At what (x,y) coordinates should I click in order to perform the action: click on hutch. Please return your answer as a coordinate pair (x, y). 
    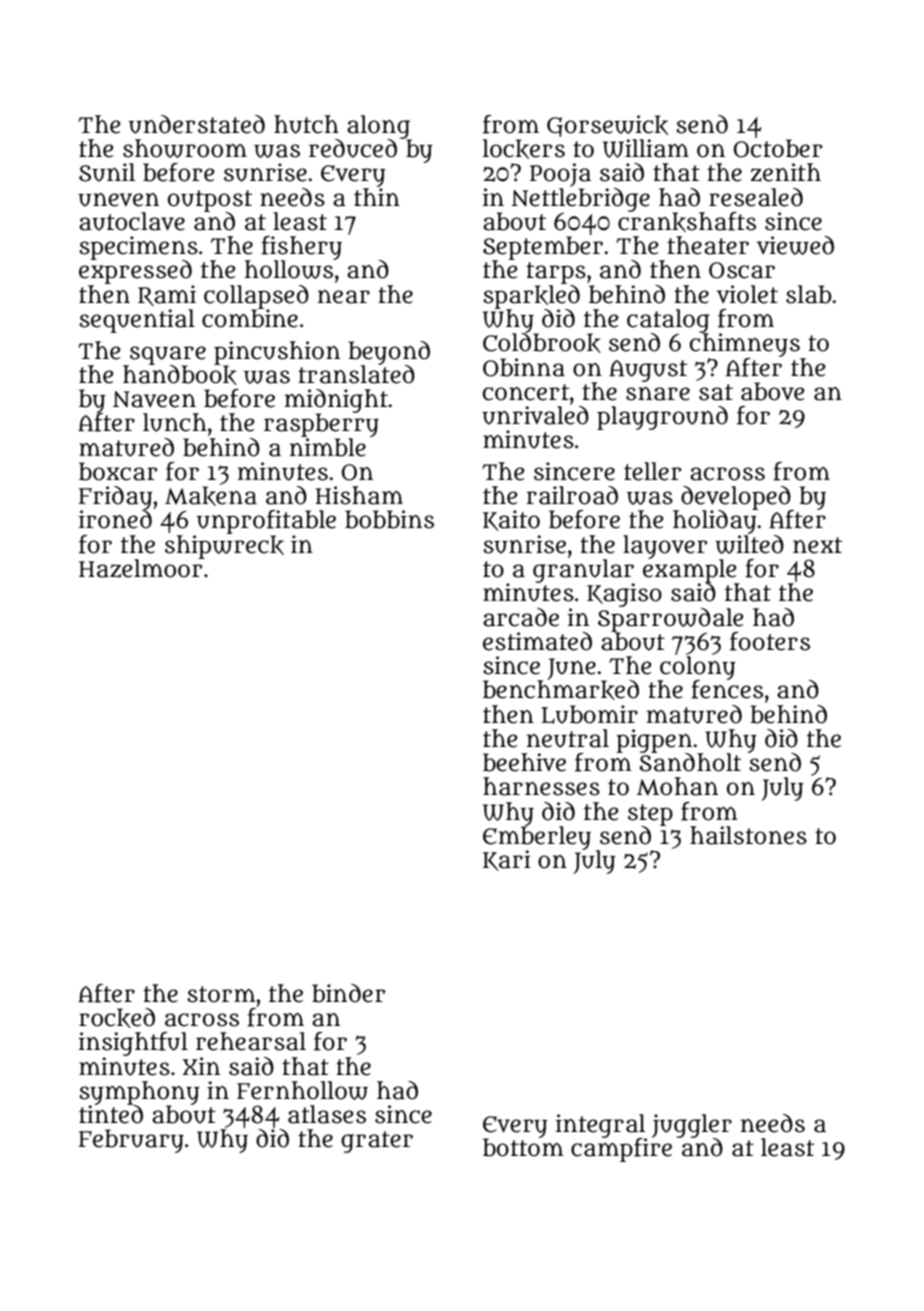
    Looking at the image, I should click on (306, 124).
